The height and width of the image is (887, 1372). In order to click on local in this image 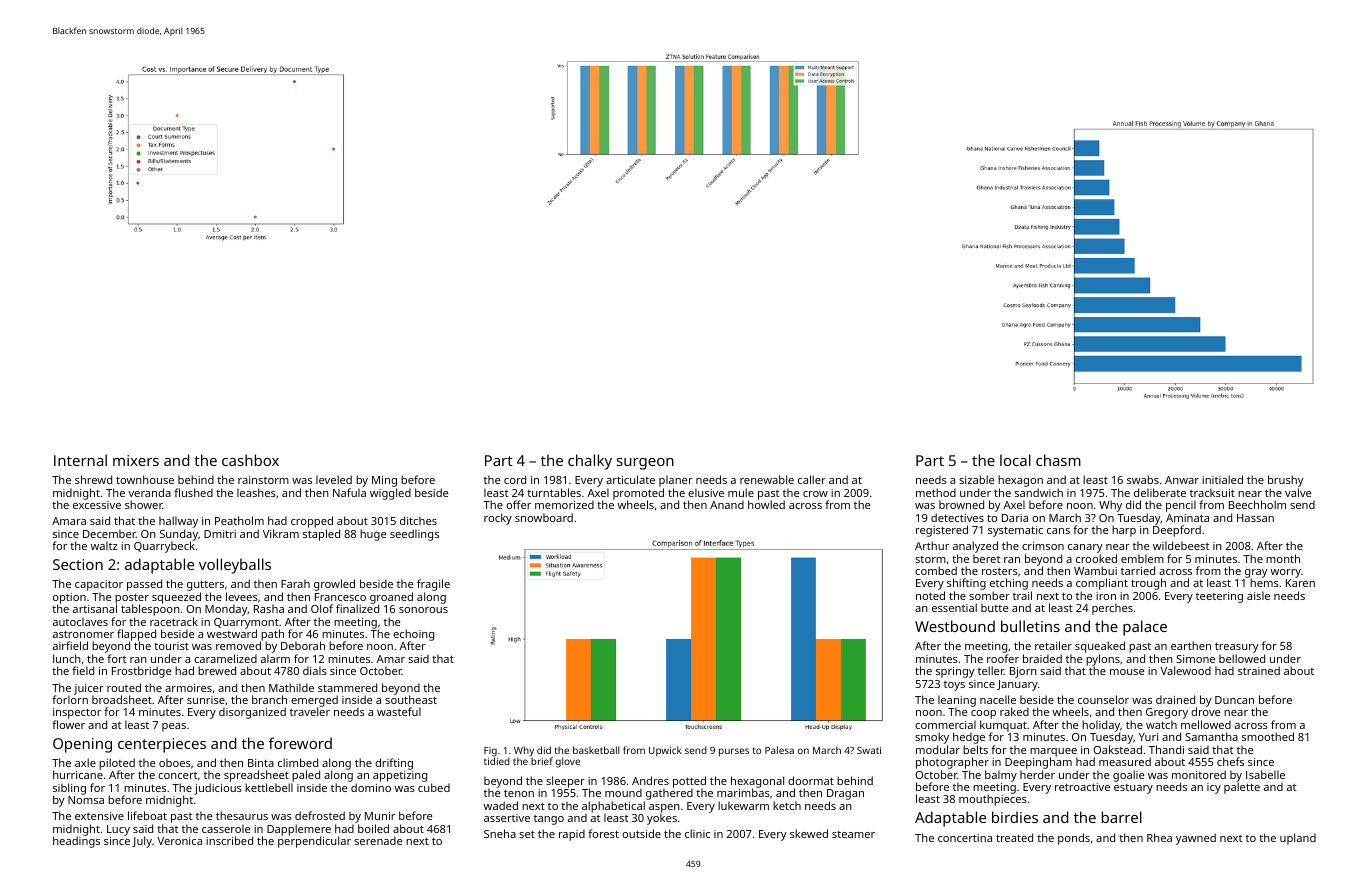, I will do `click(1015, 460)`.
